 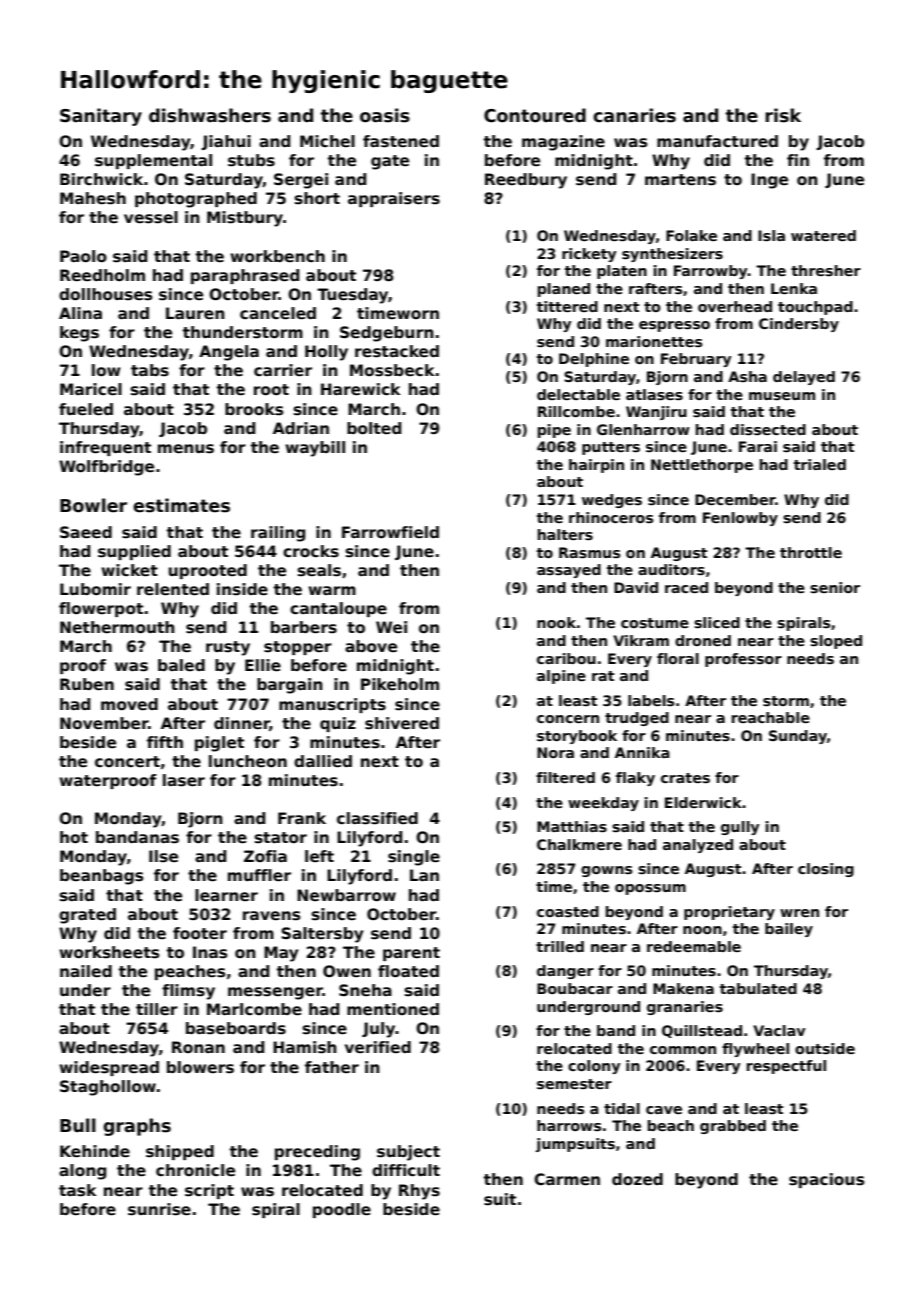 I want to click on Paolo, so click(x=83, y=256).
